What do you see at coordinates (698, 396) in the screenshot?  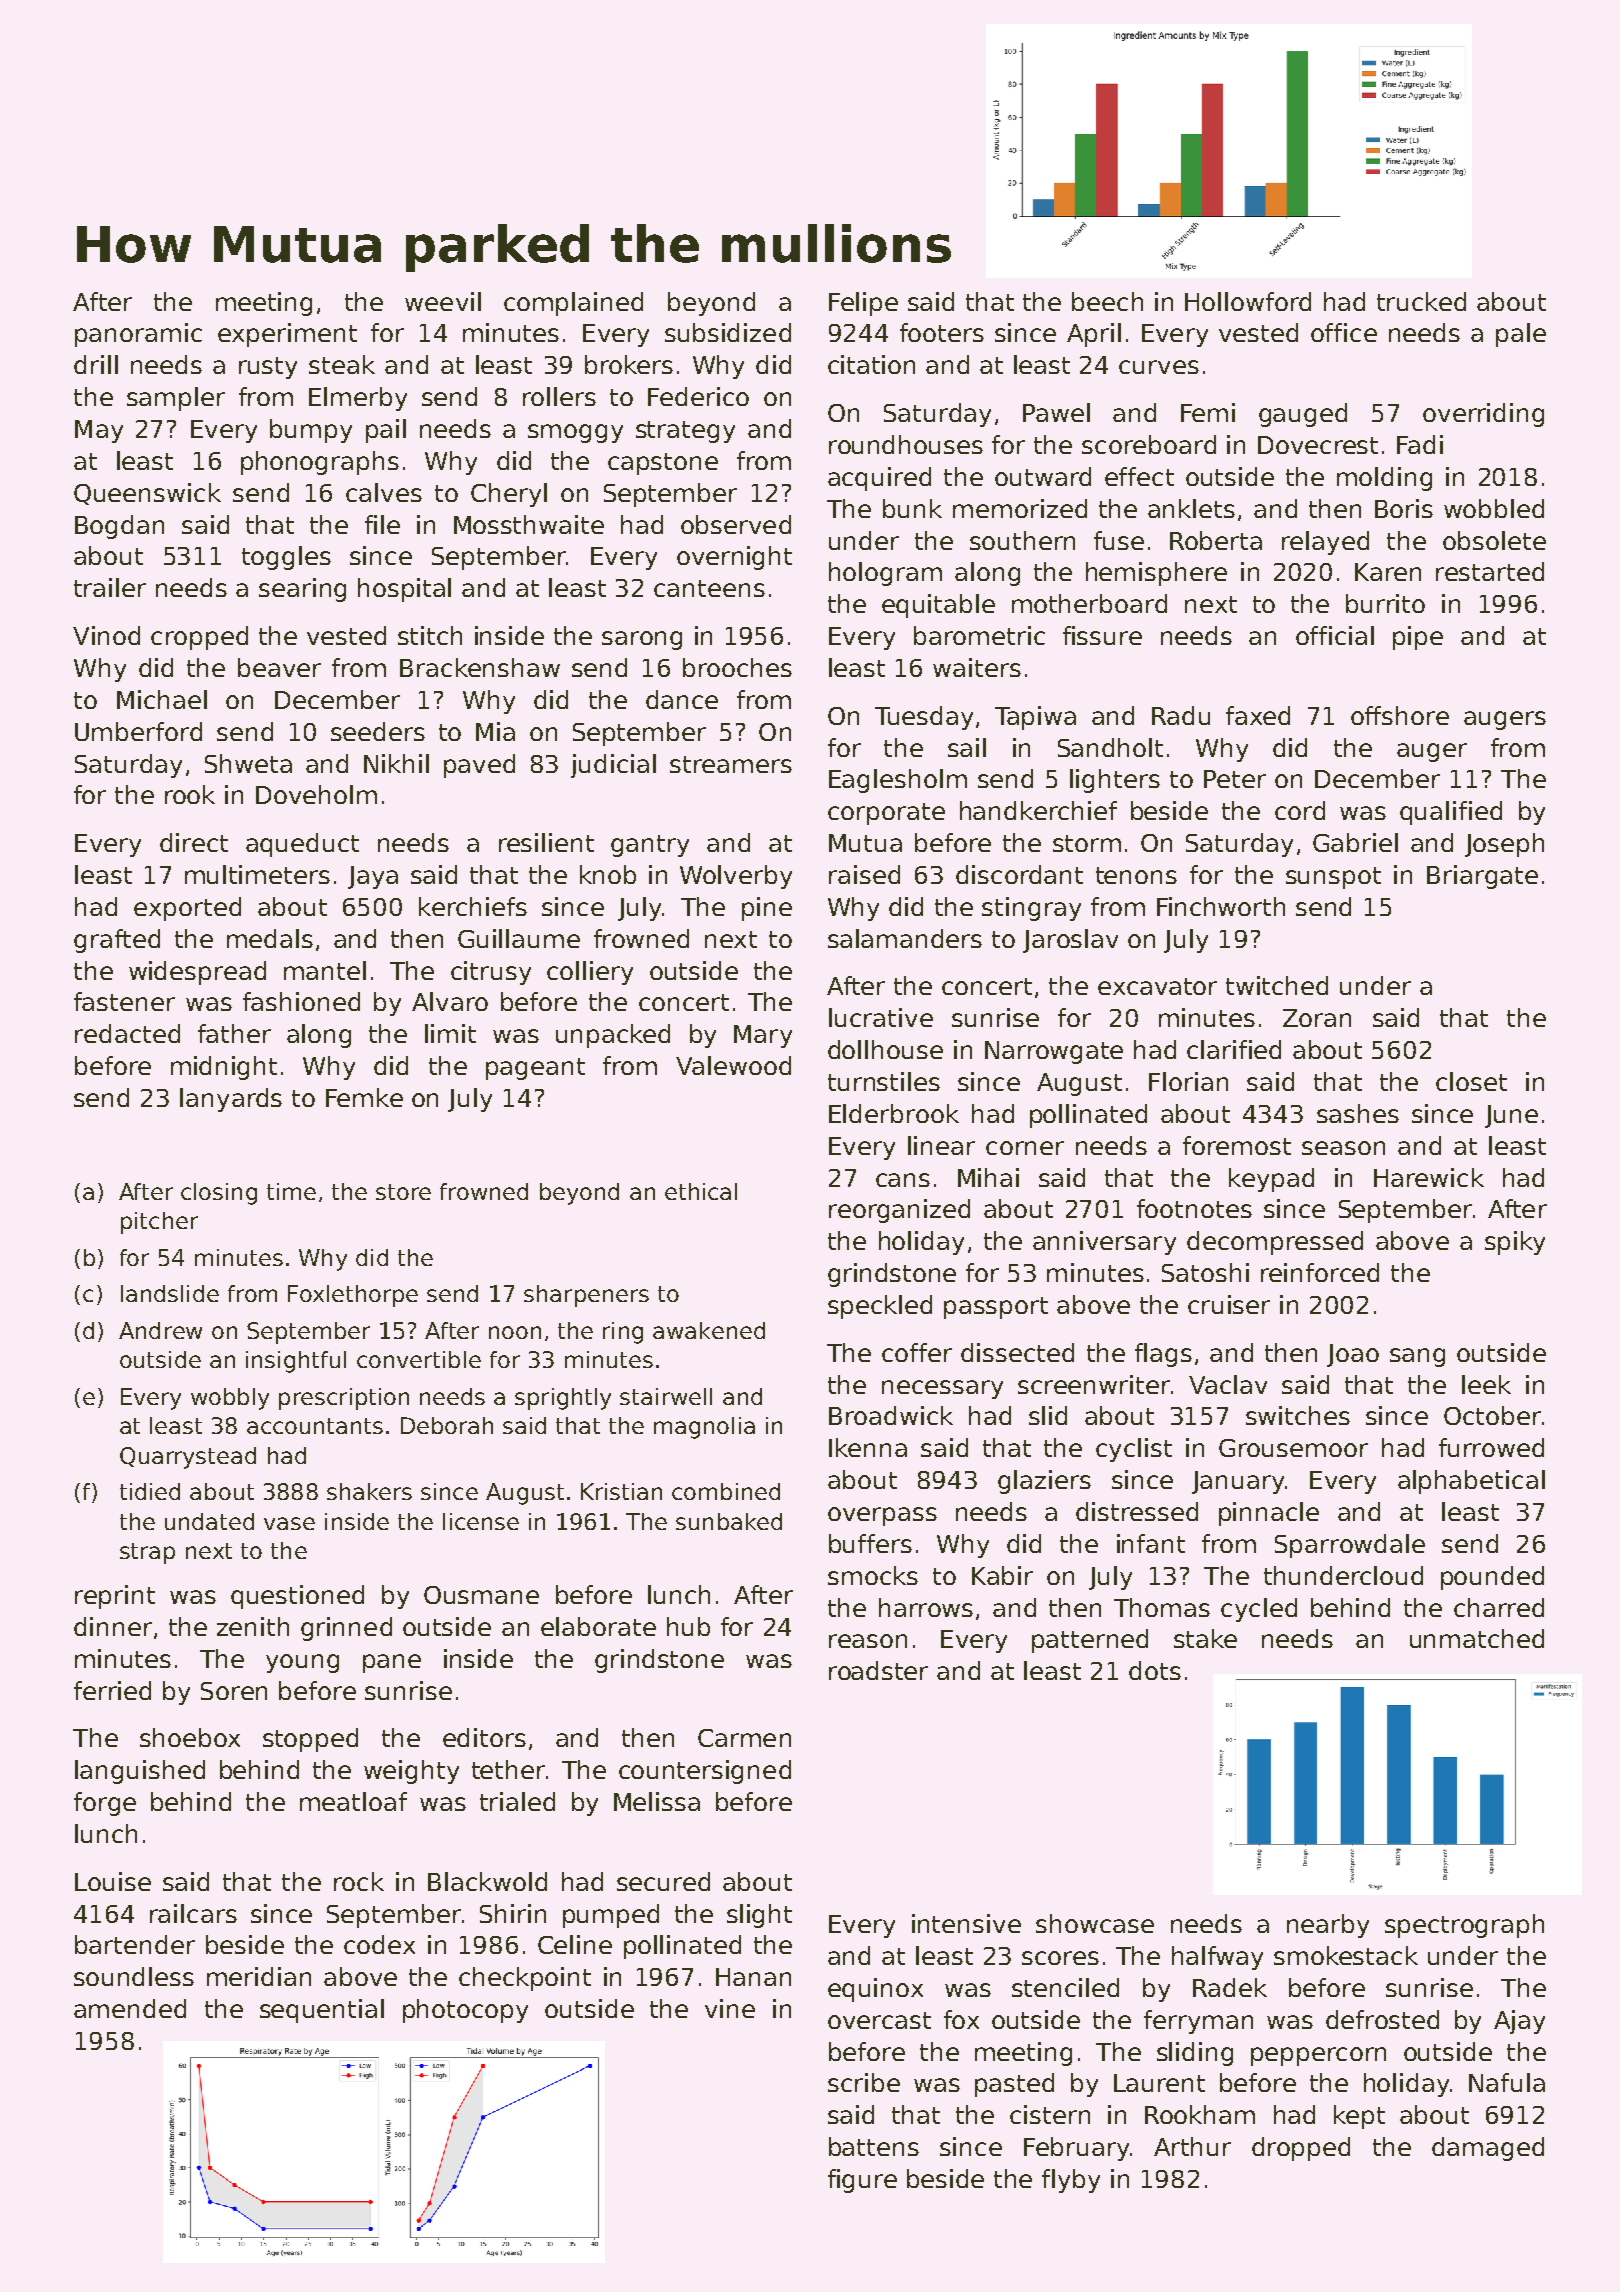 I see `Federico` at bounding box center [698, 396].
